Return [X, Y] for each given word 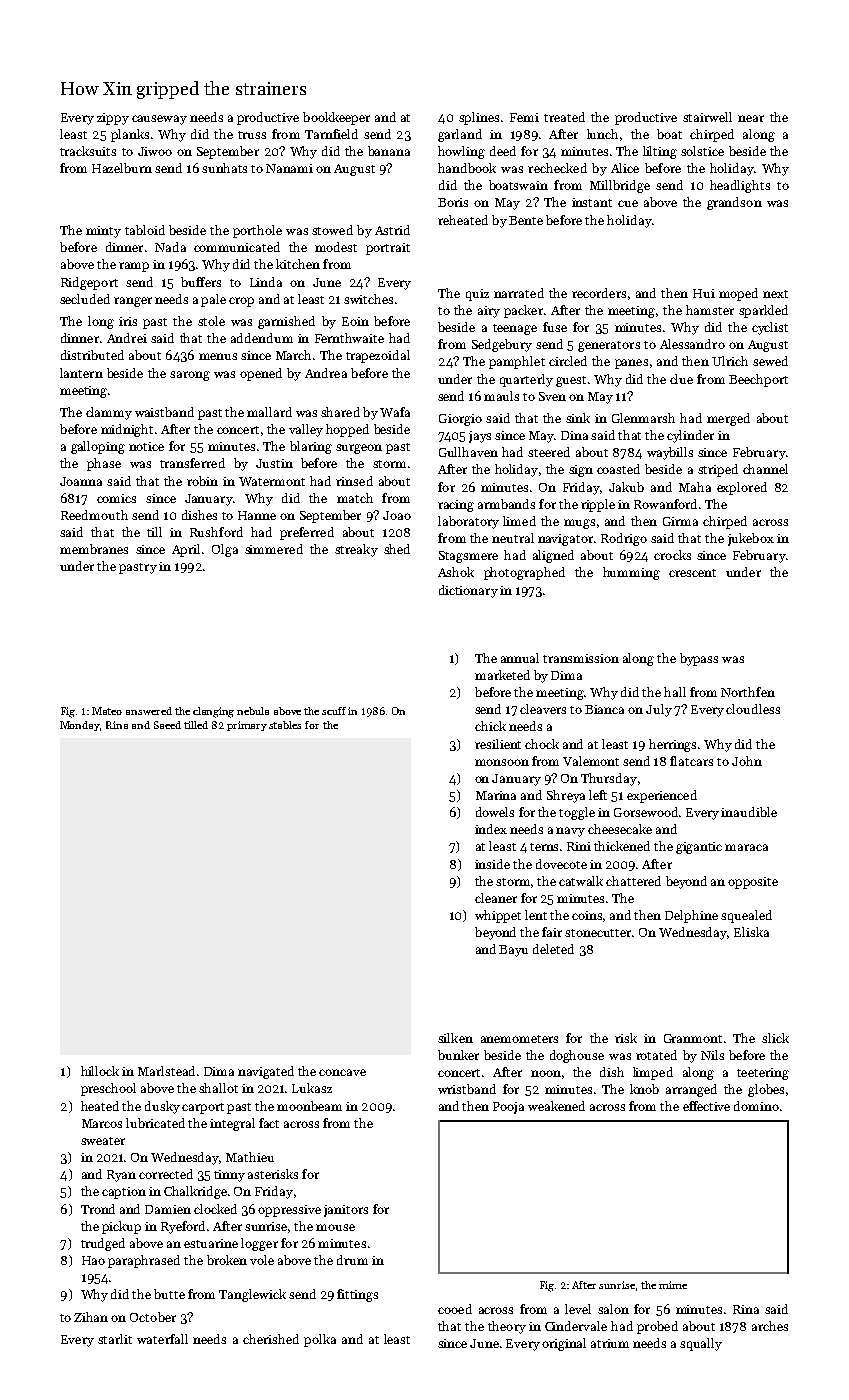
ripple [598, 505]
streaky [356, 550]
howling [461, 152]
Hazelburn [122, 168]
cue [628, 203]
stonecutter [598, 933]
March [293, 355]
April [186, 550]
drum [352, 1260]
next [775, 294]
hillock [100, 1071]
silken [455, 1038]
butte [169, 1294]
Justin [274, 463]
